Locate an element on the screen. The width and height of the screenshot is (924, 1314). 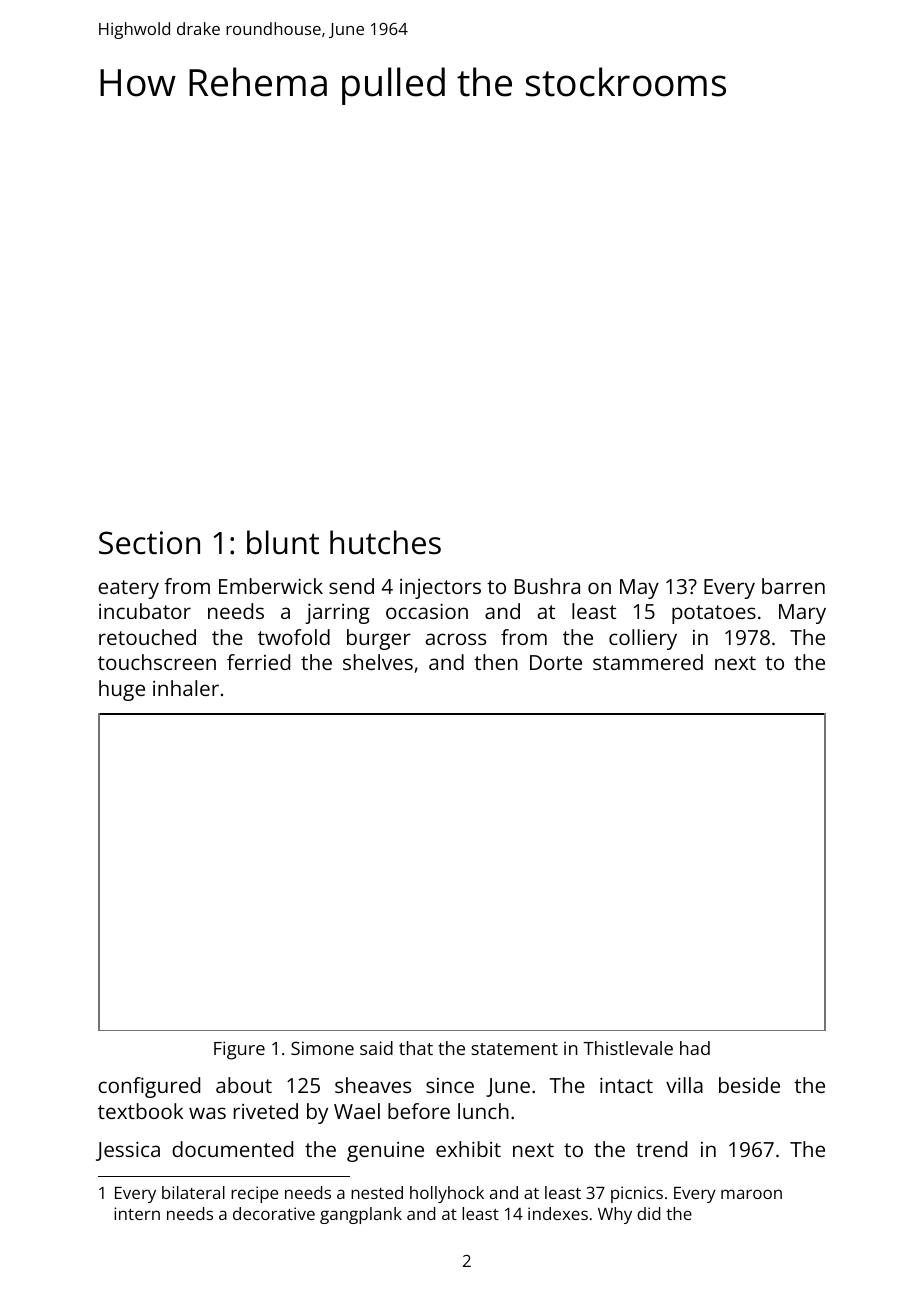
said is located at coordinates (376, 1048).
